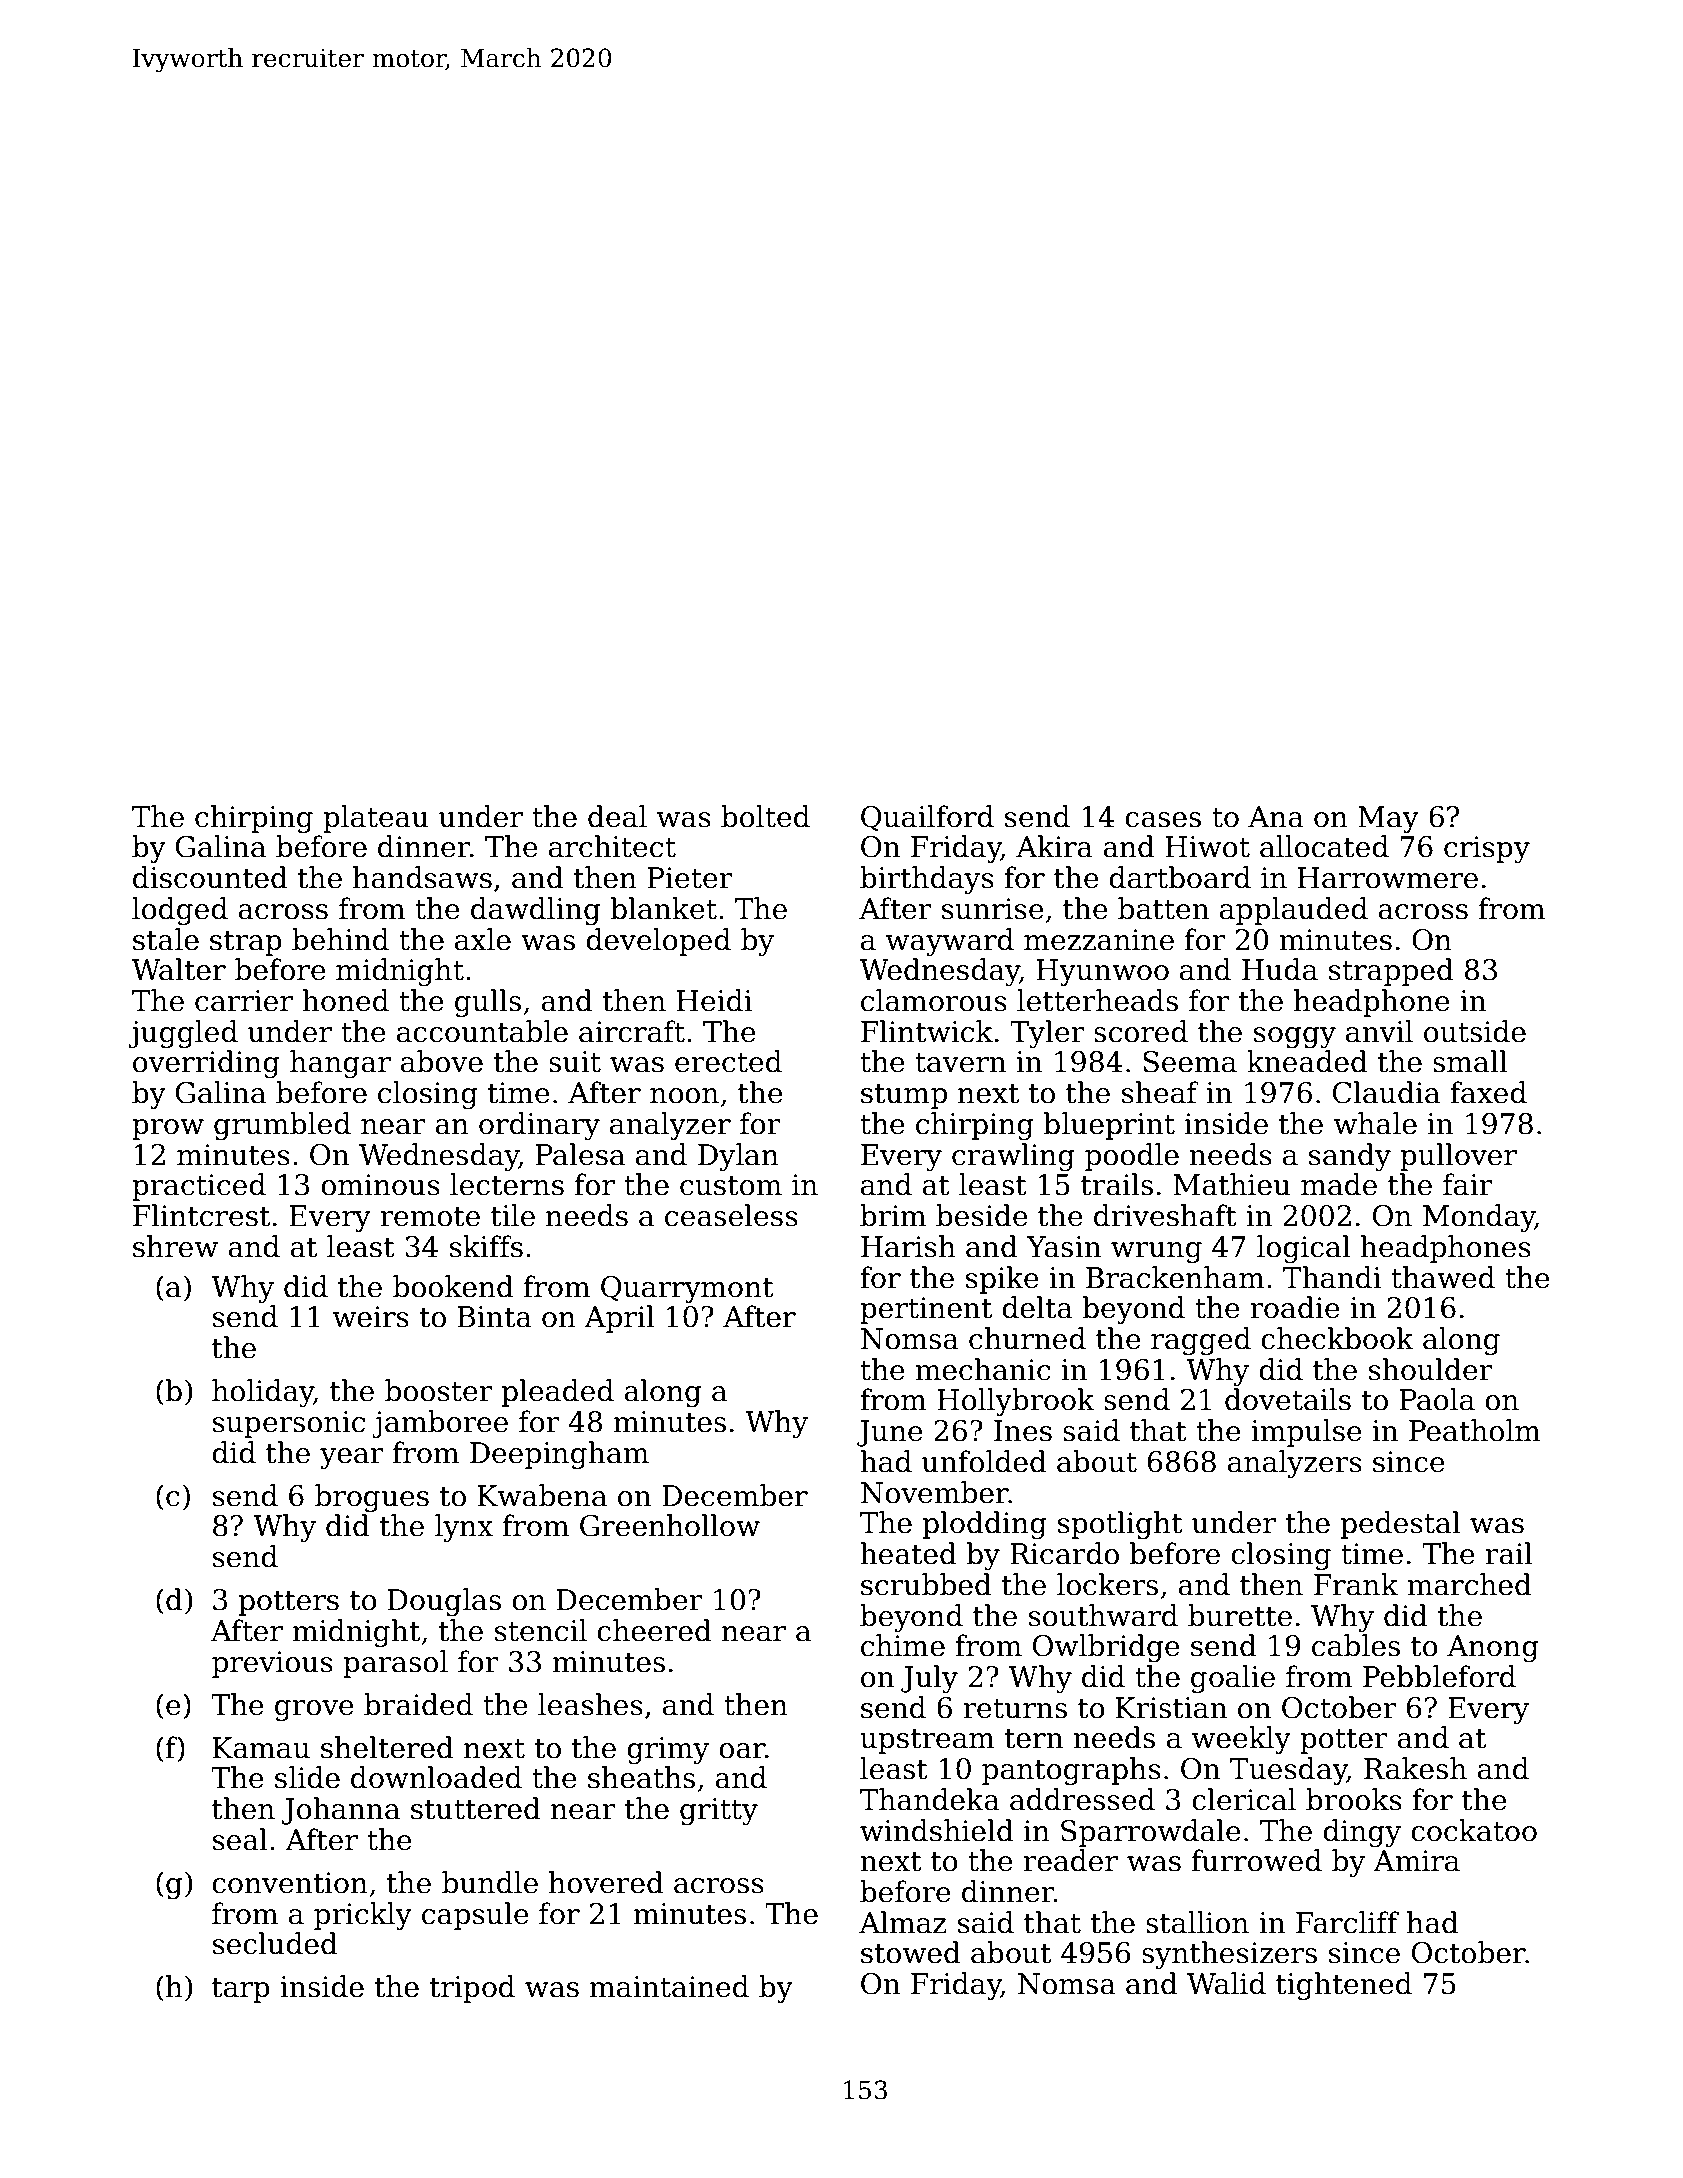  Describe the element at coordinates (890, 1433) in the screenshot. I see `June` at that location.
